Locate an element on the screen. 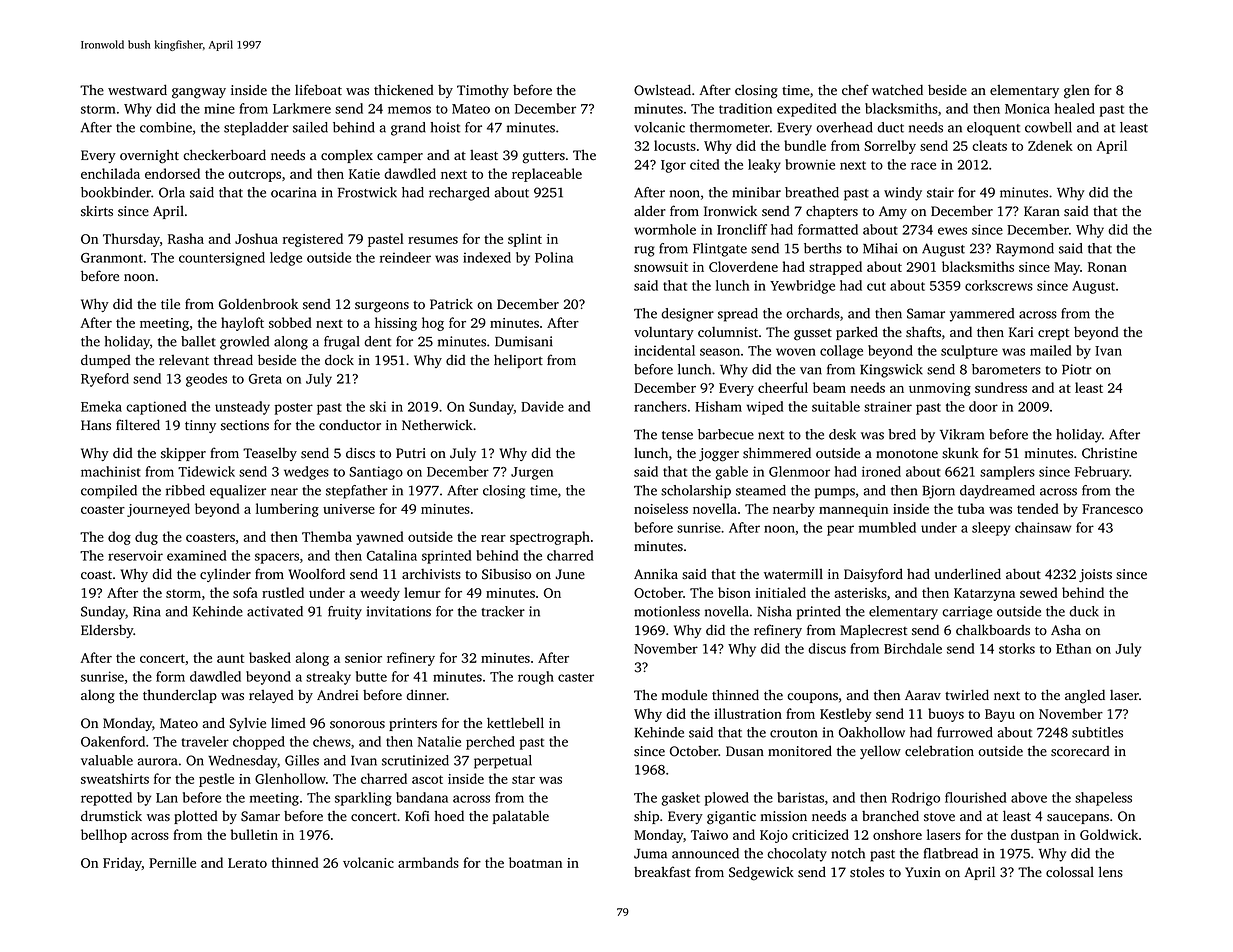 This screenshot has height=952, width=1233. Katarzyna is located at coordinates (984, 594).
